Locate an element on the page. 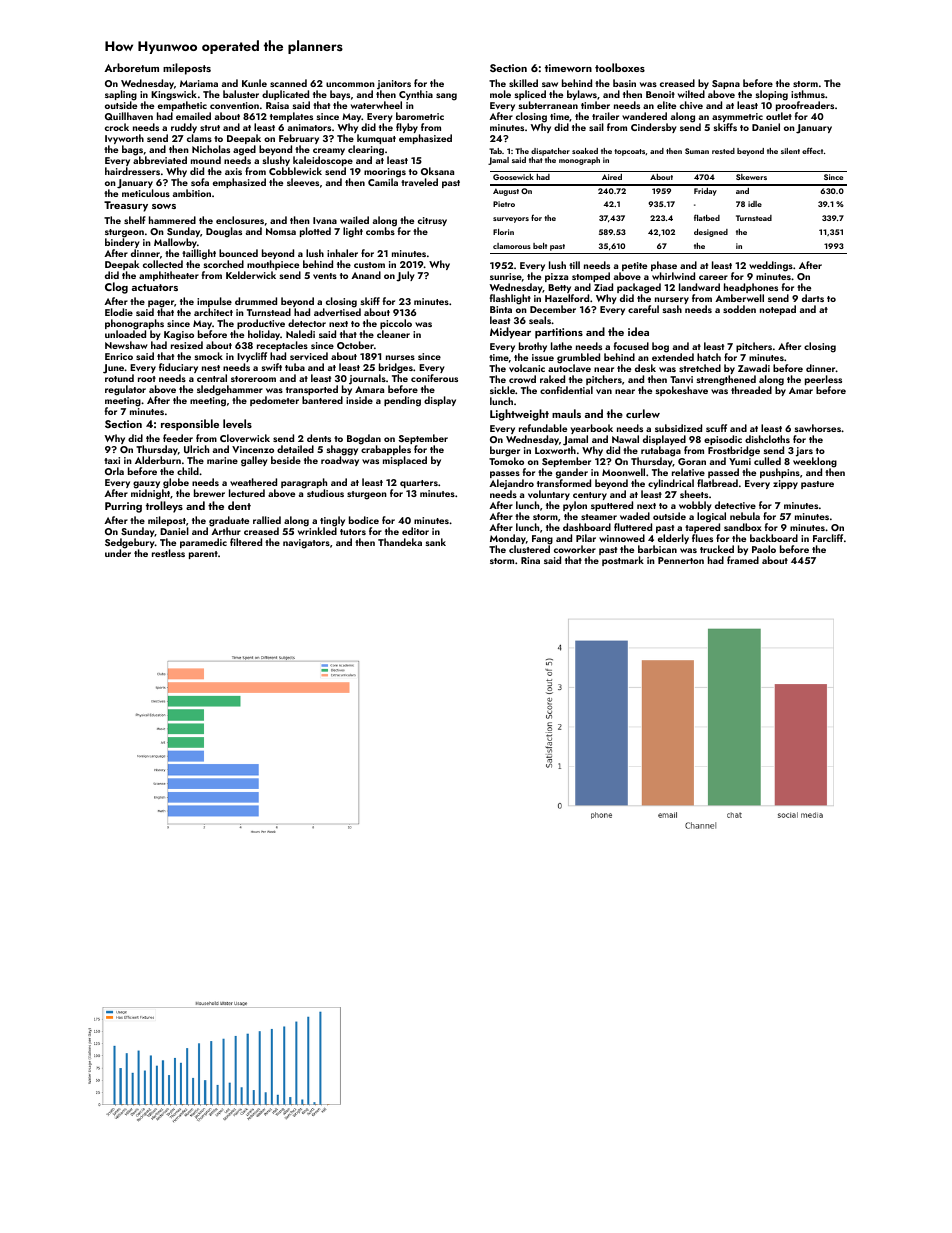 This document has width=952, height=1233. transformed is located at coordinates (564, 483).
